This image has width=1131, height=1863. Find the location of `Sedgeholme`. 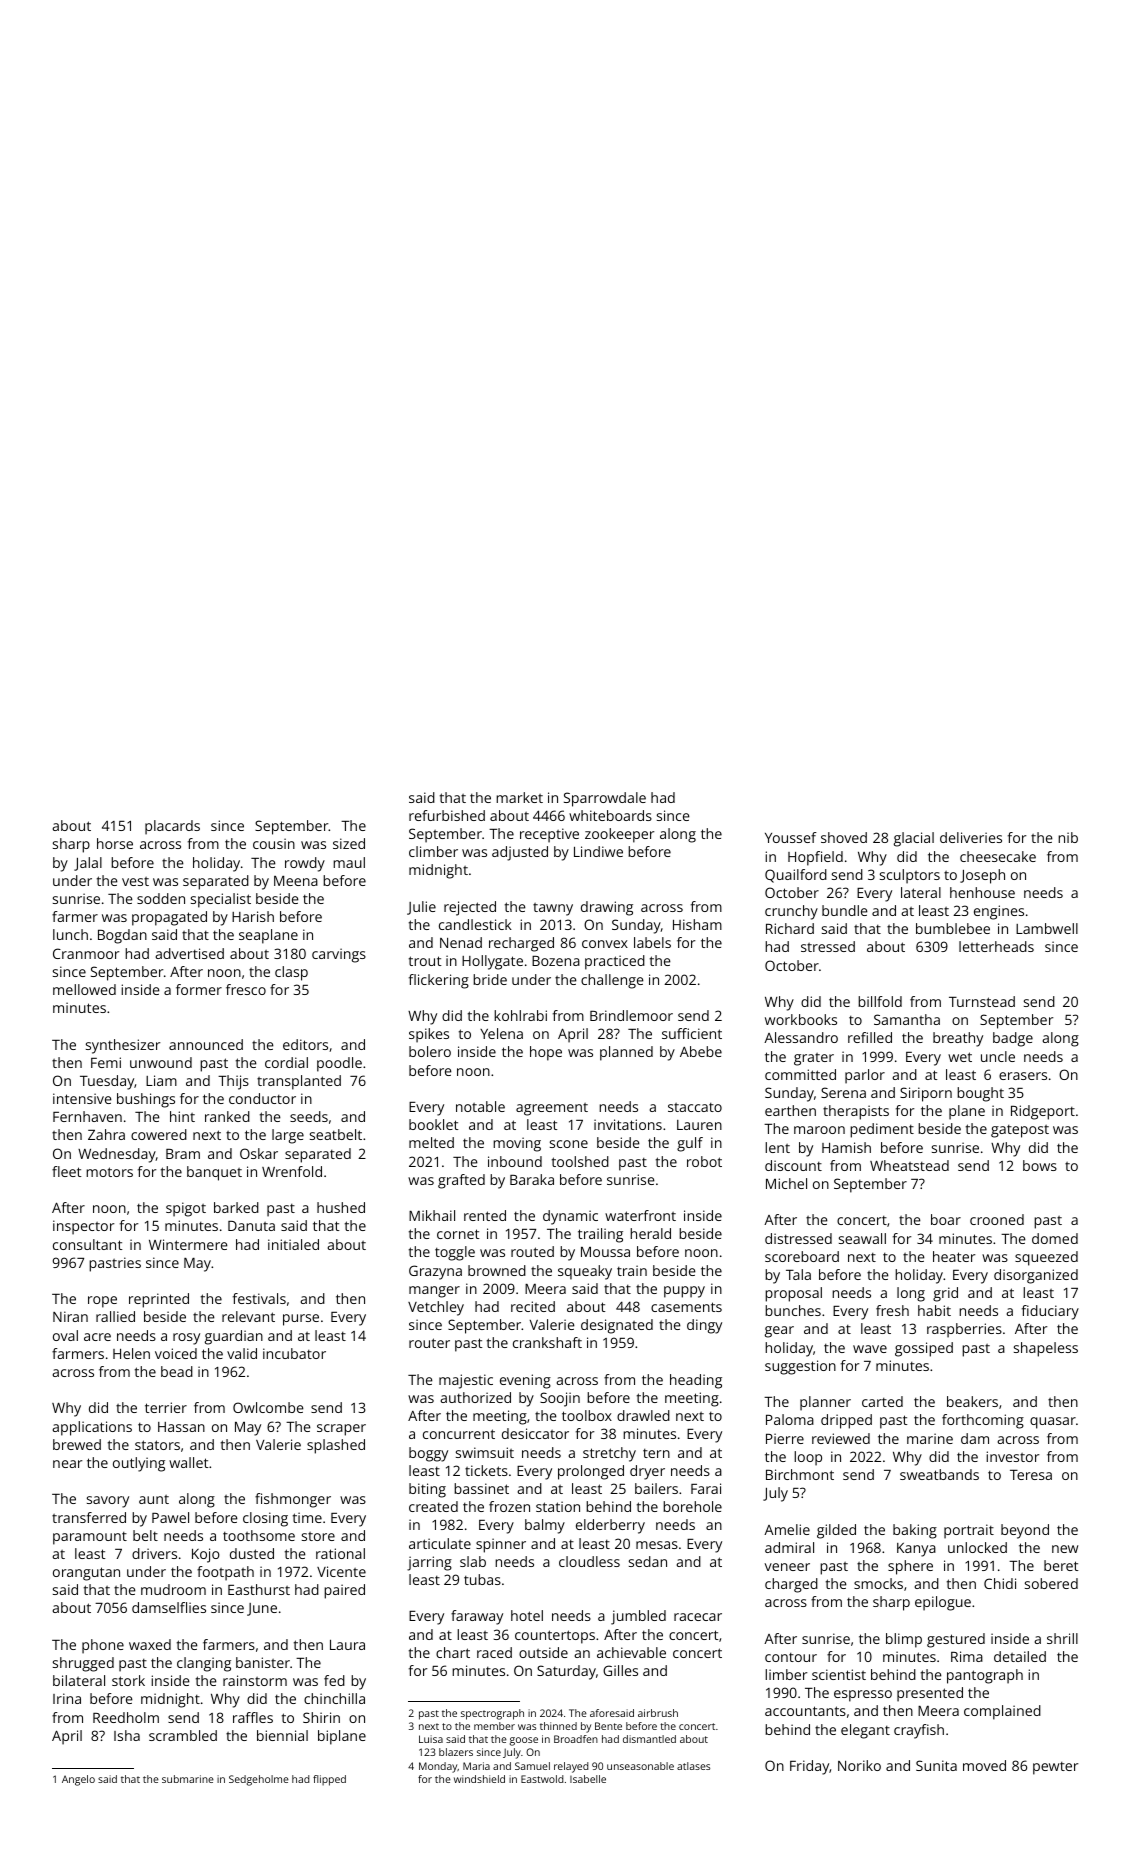

Sedgeholme is located at coordinates (259, 1780).
